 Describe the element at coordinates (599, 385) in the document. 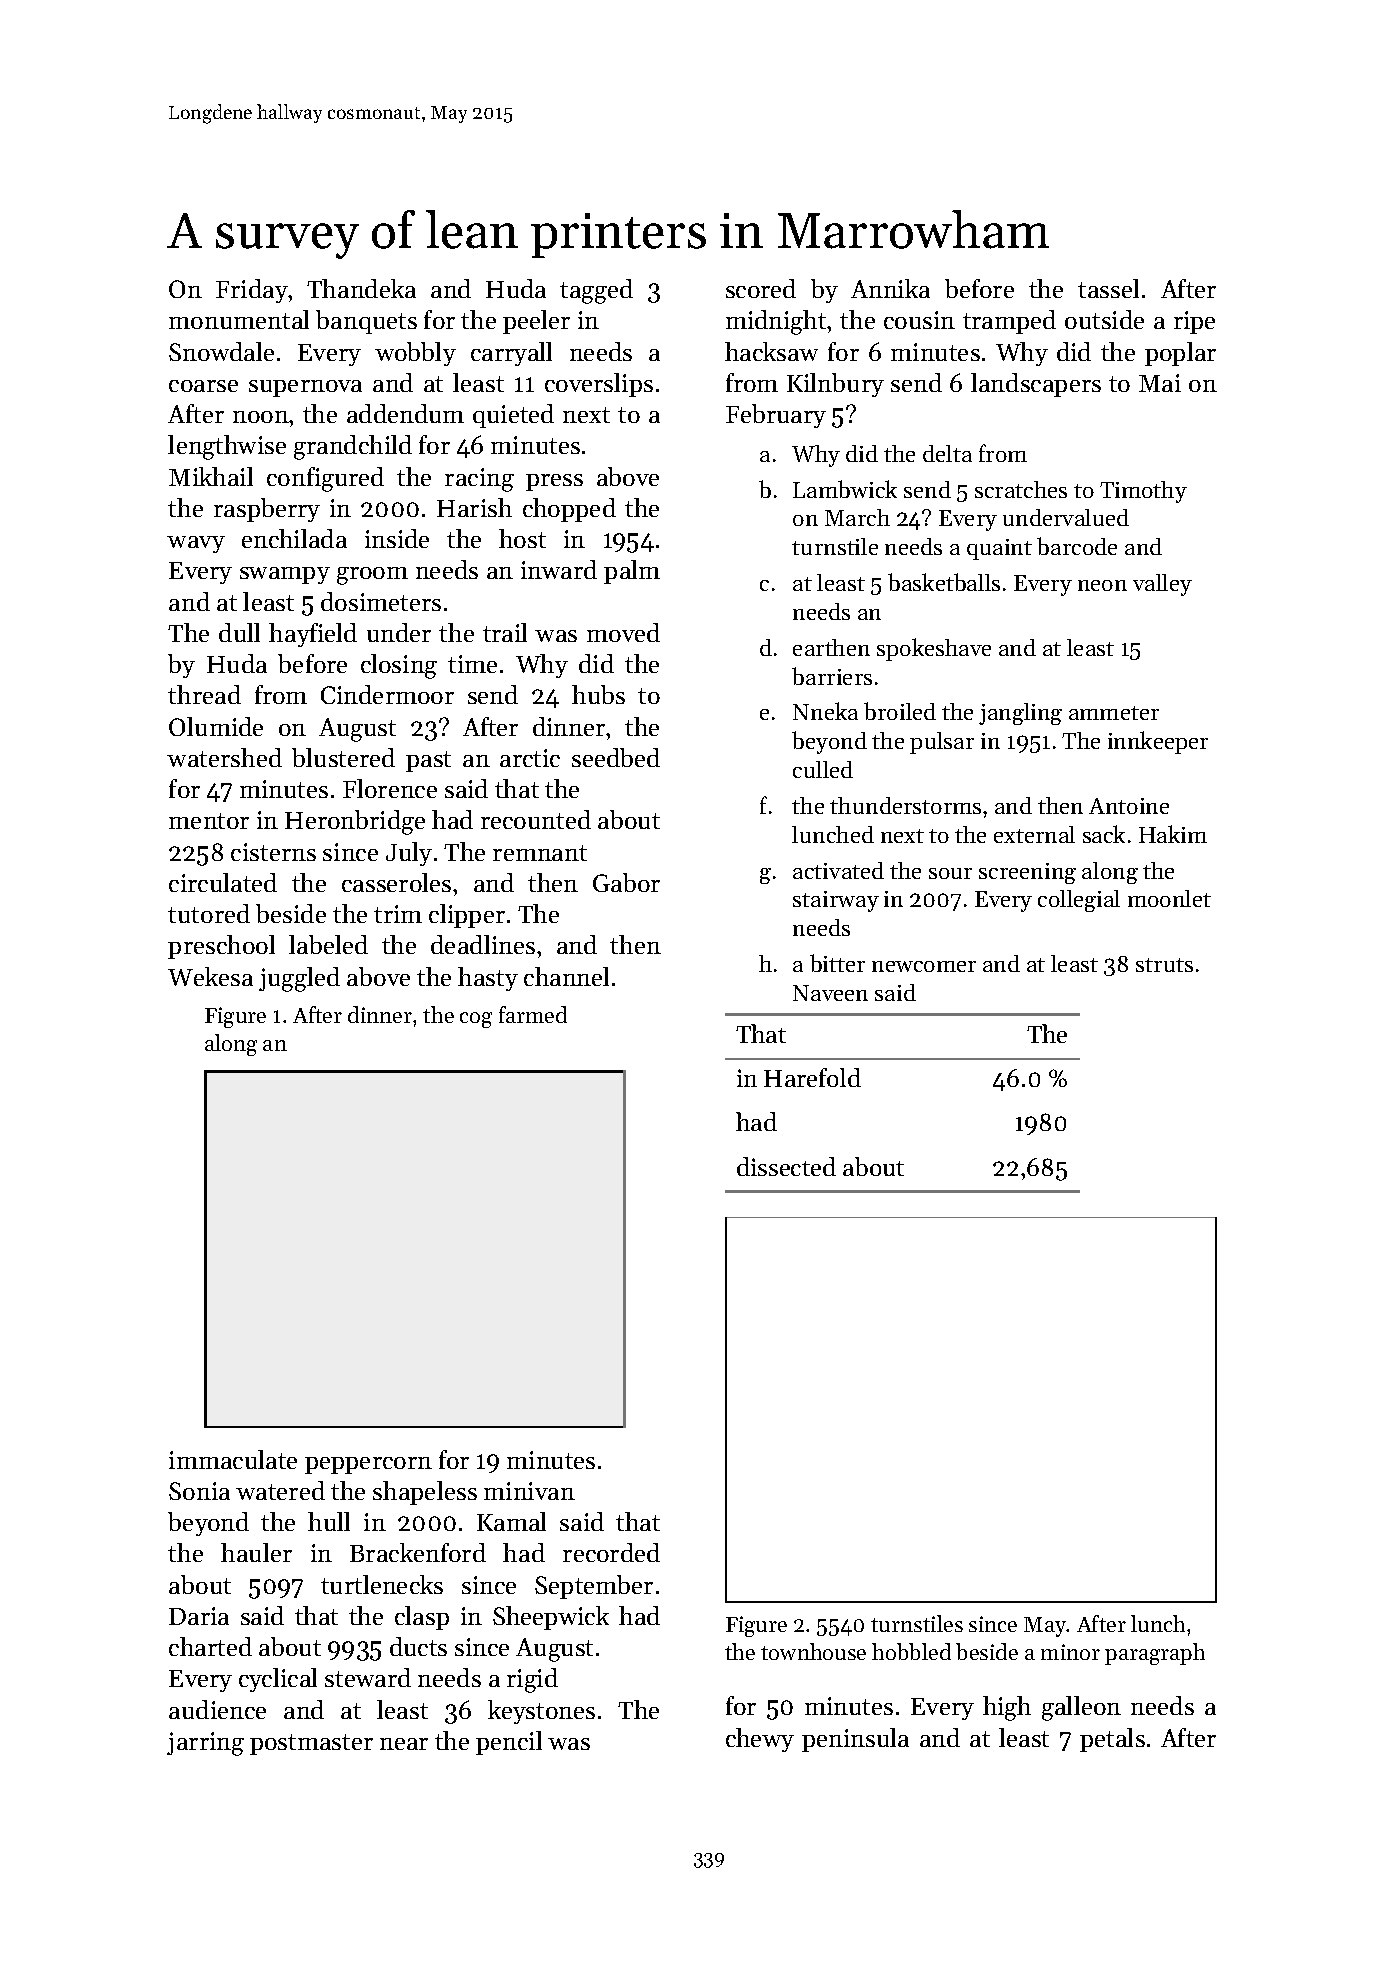

I see `coverslips` at that location.
